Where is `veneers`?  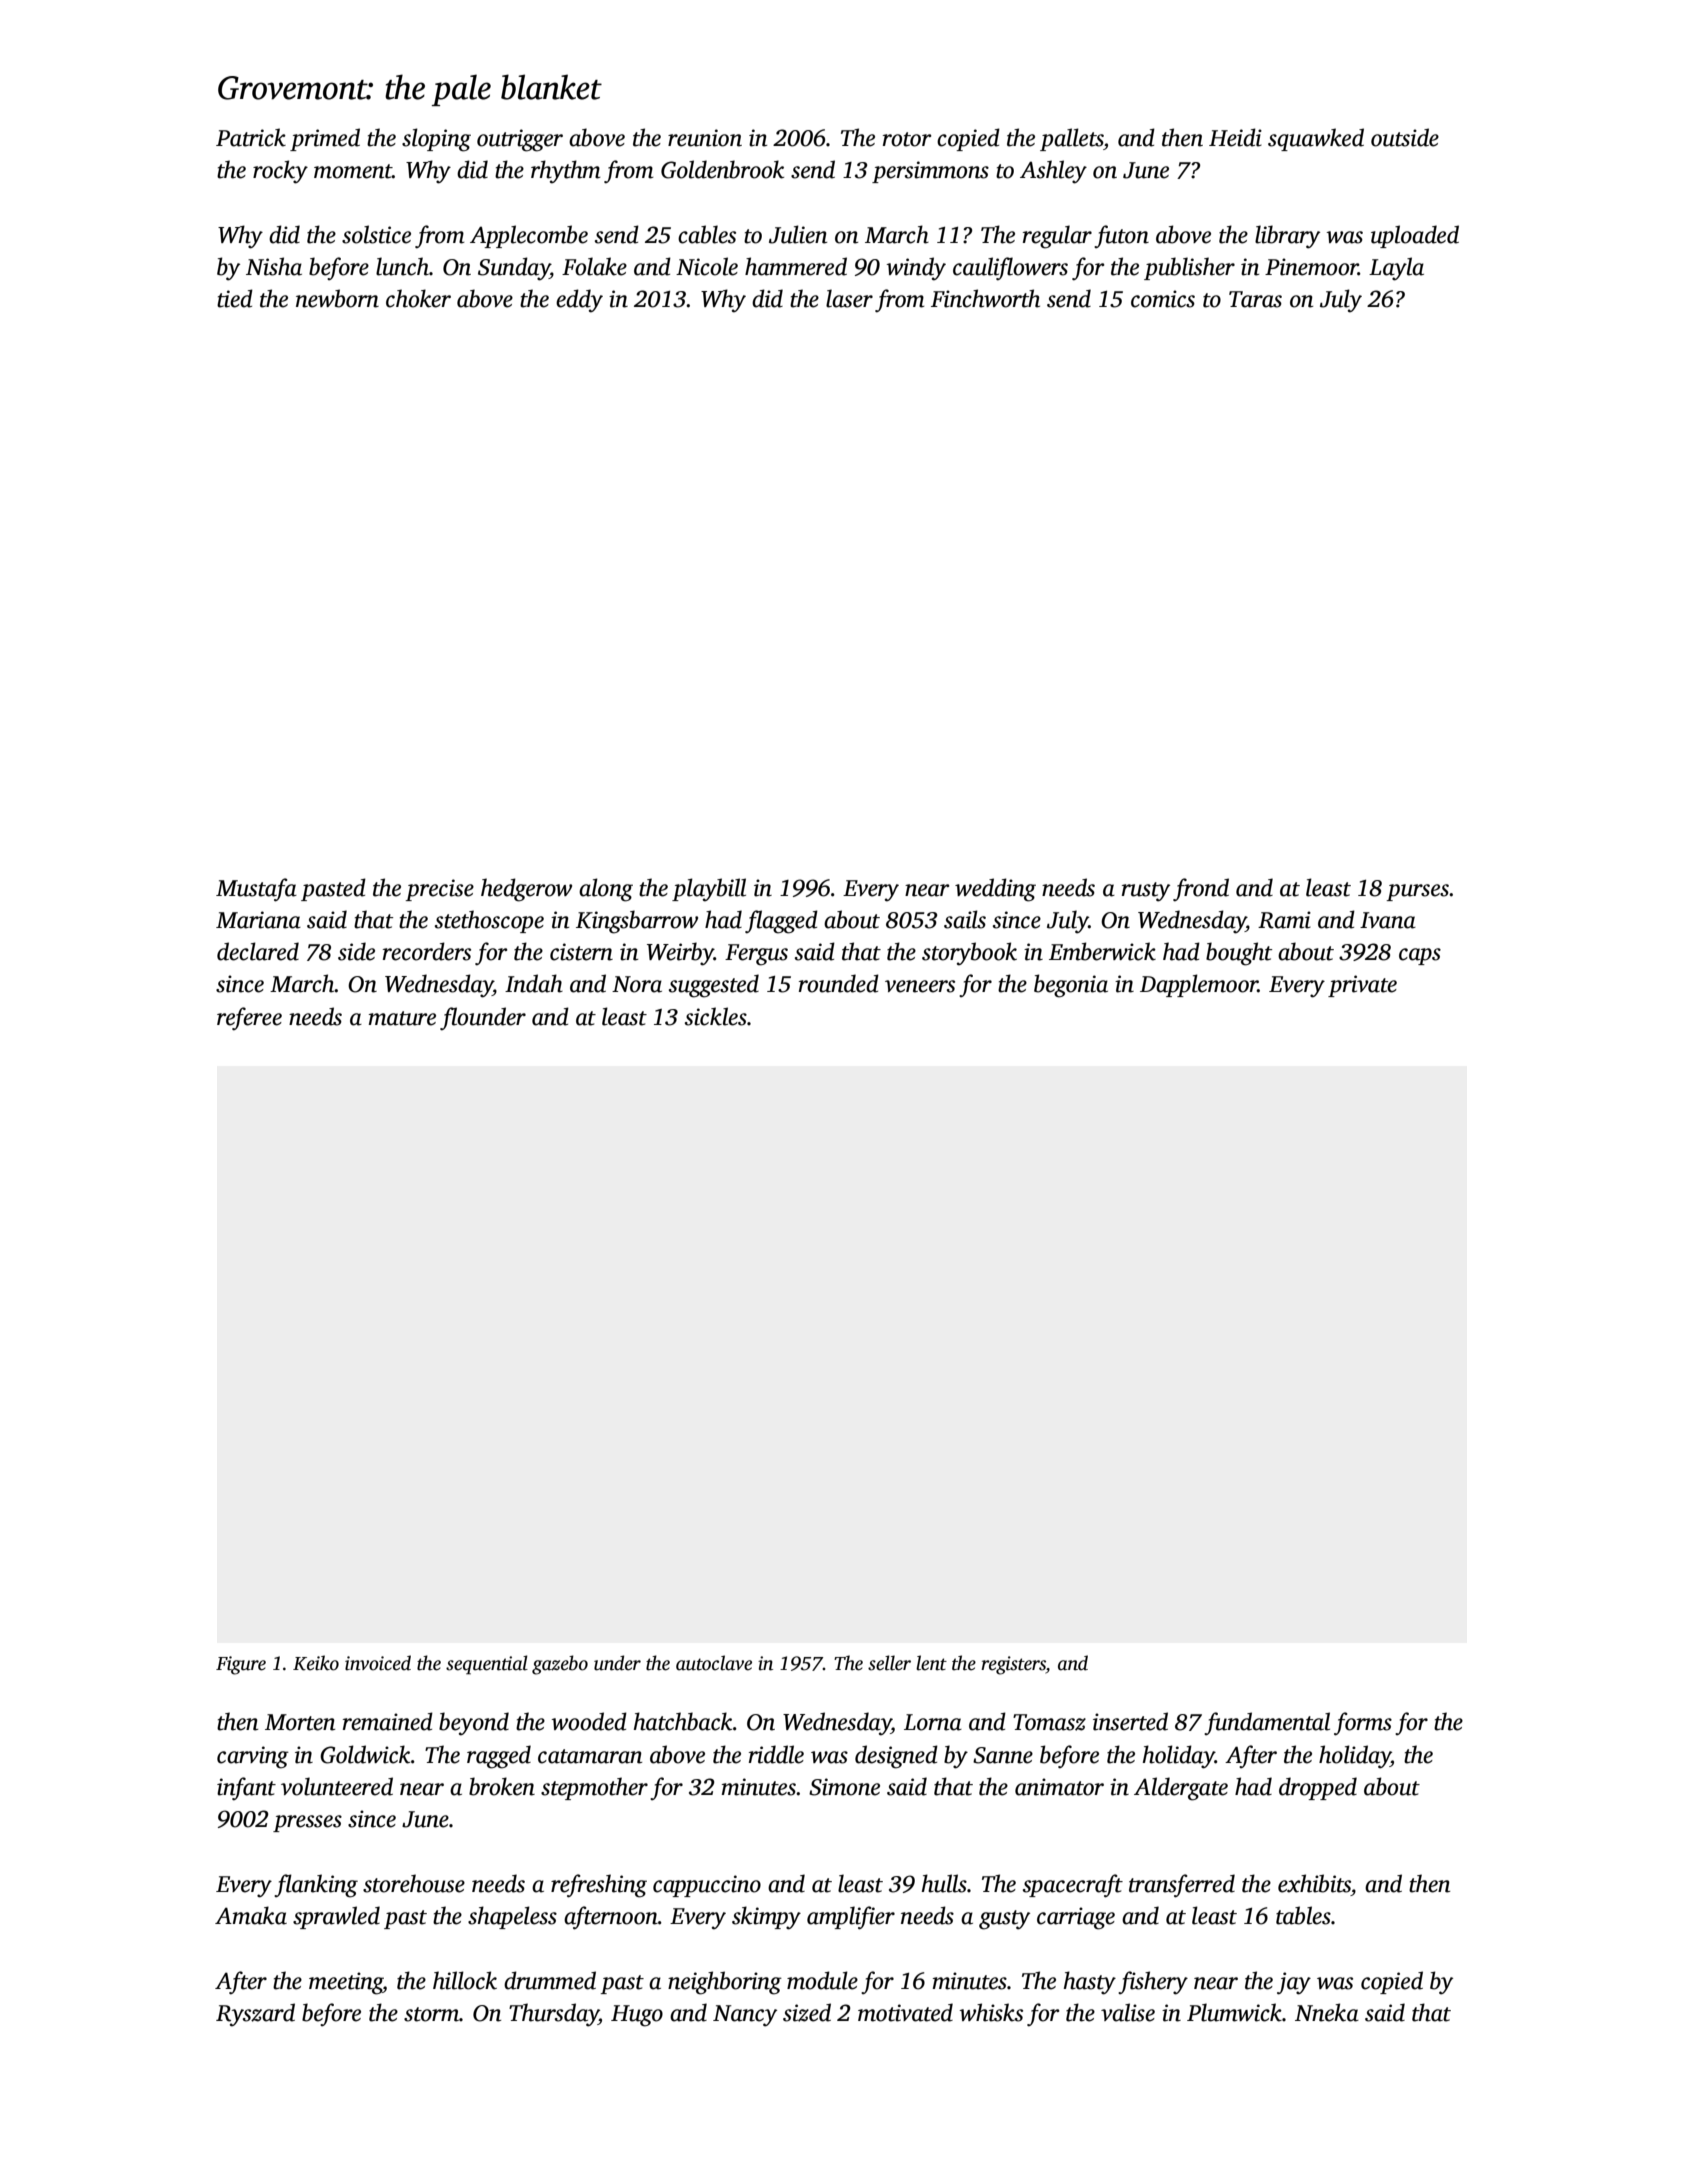 veneers is located at coordinates (920, 986).
